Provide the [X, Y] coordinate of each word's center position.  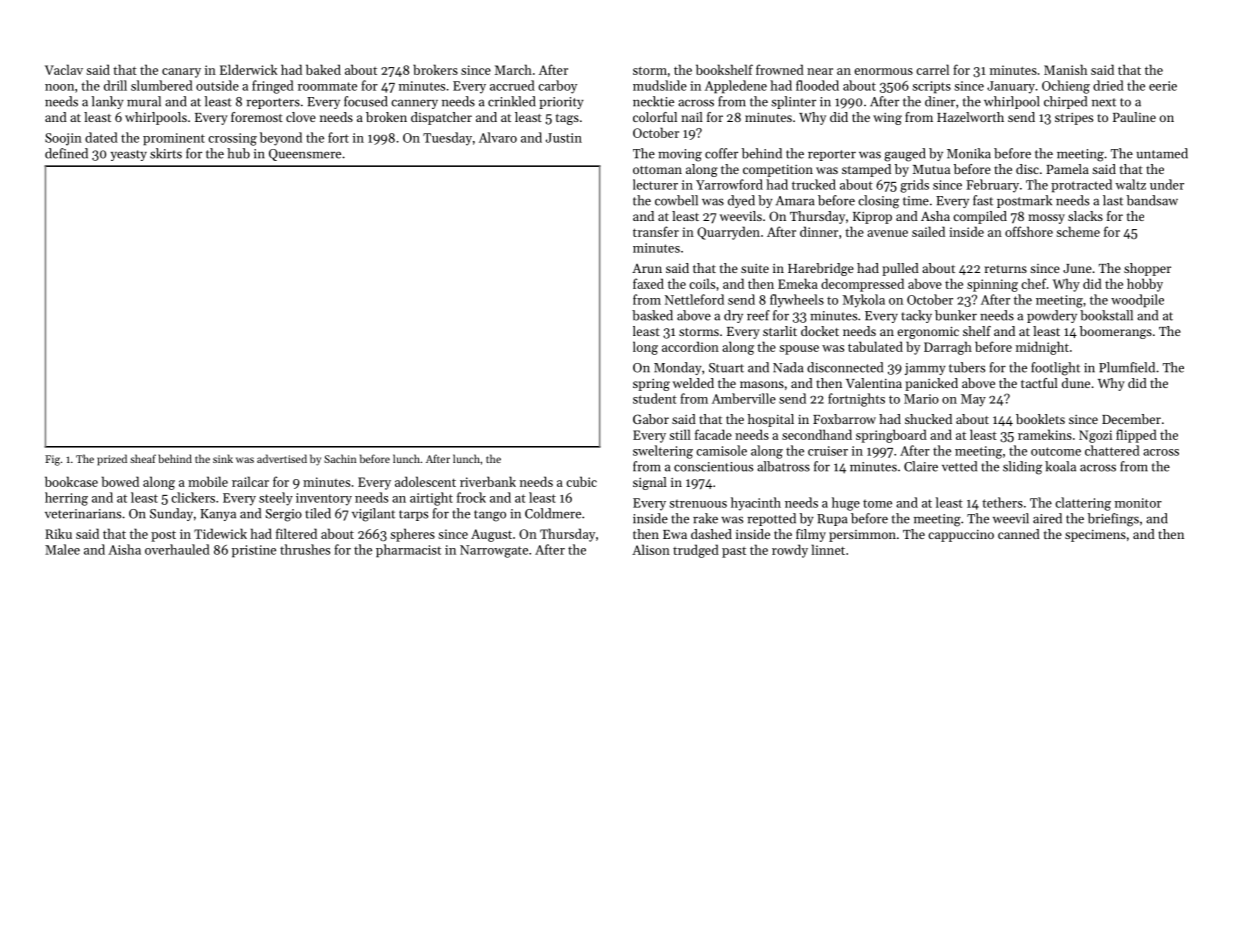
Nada [788, 367]
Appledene [736, 87]
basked [652, 315]
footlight [1055, 369]
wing [887, 119]
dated [101, 137]
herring [66, 499]
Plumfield [1127, 367]
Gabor [651, 419]
